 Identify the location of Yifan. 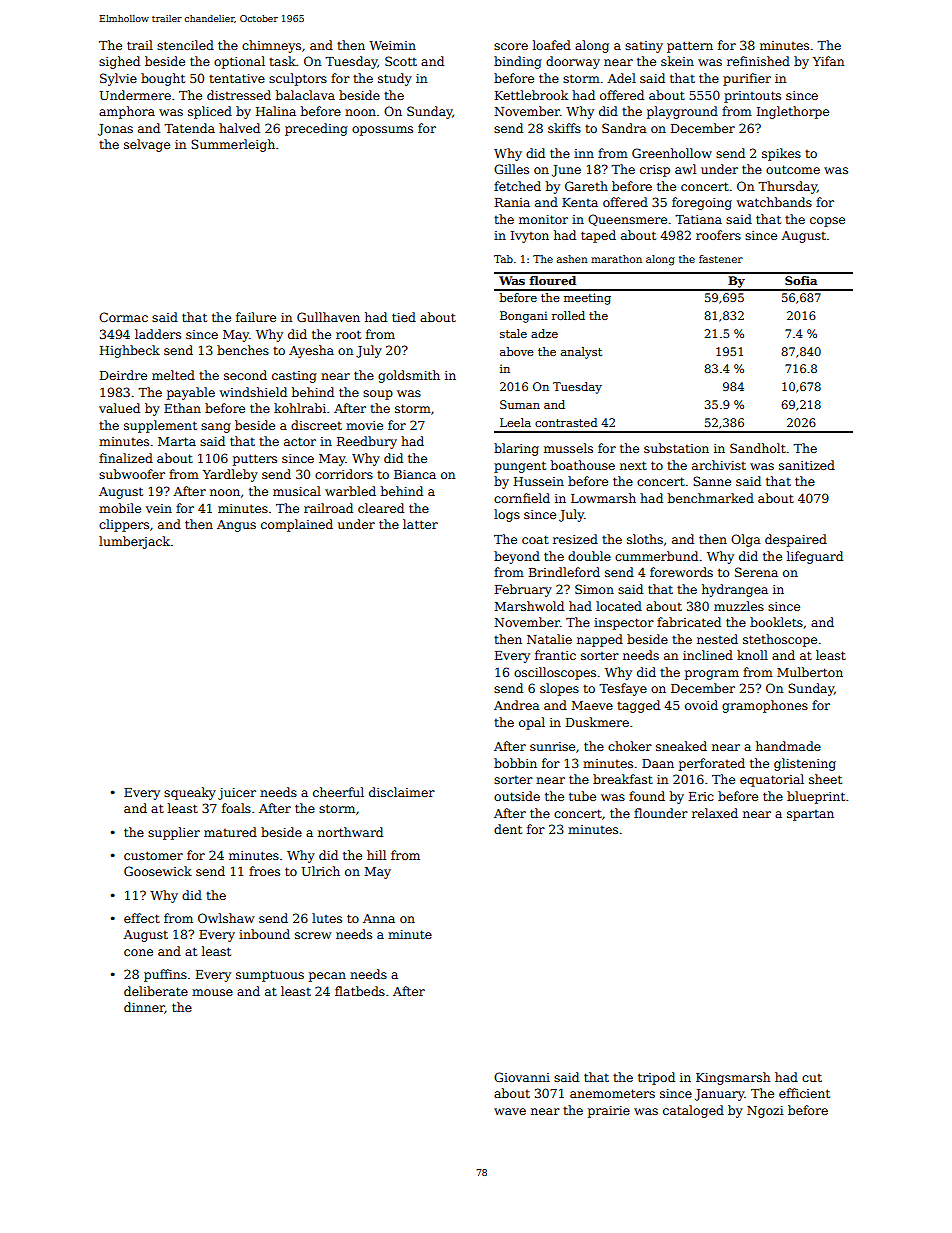
(828, 61).
